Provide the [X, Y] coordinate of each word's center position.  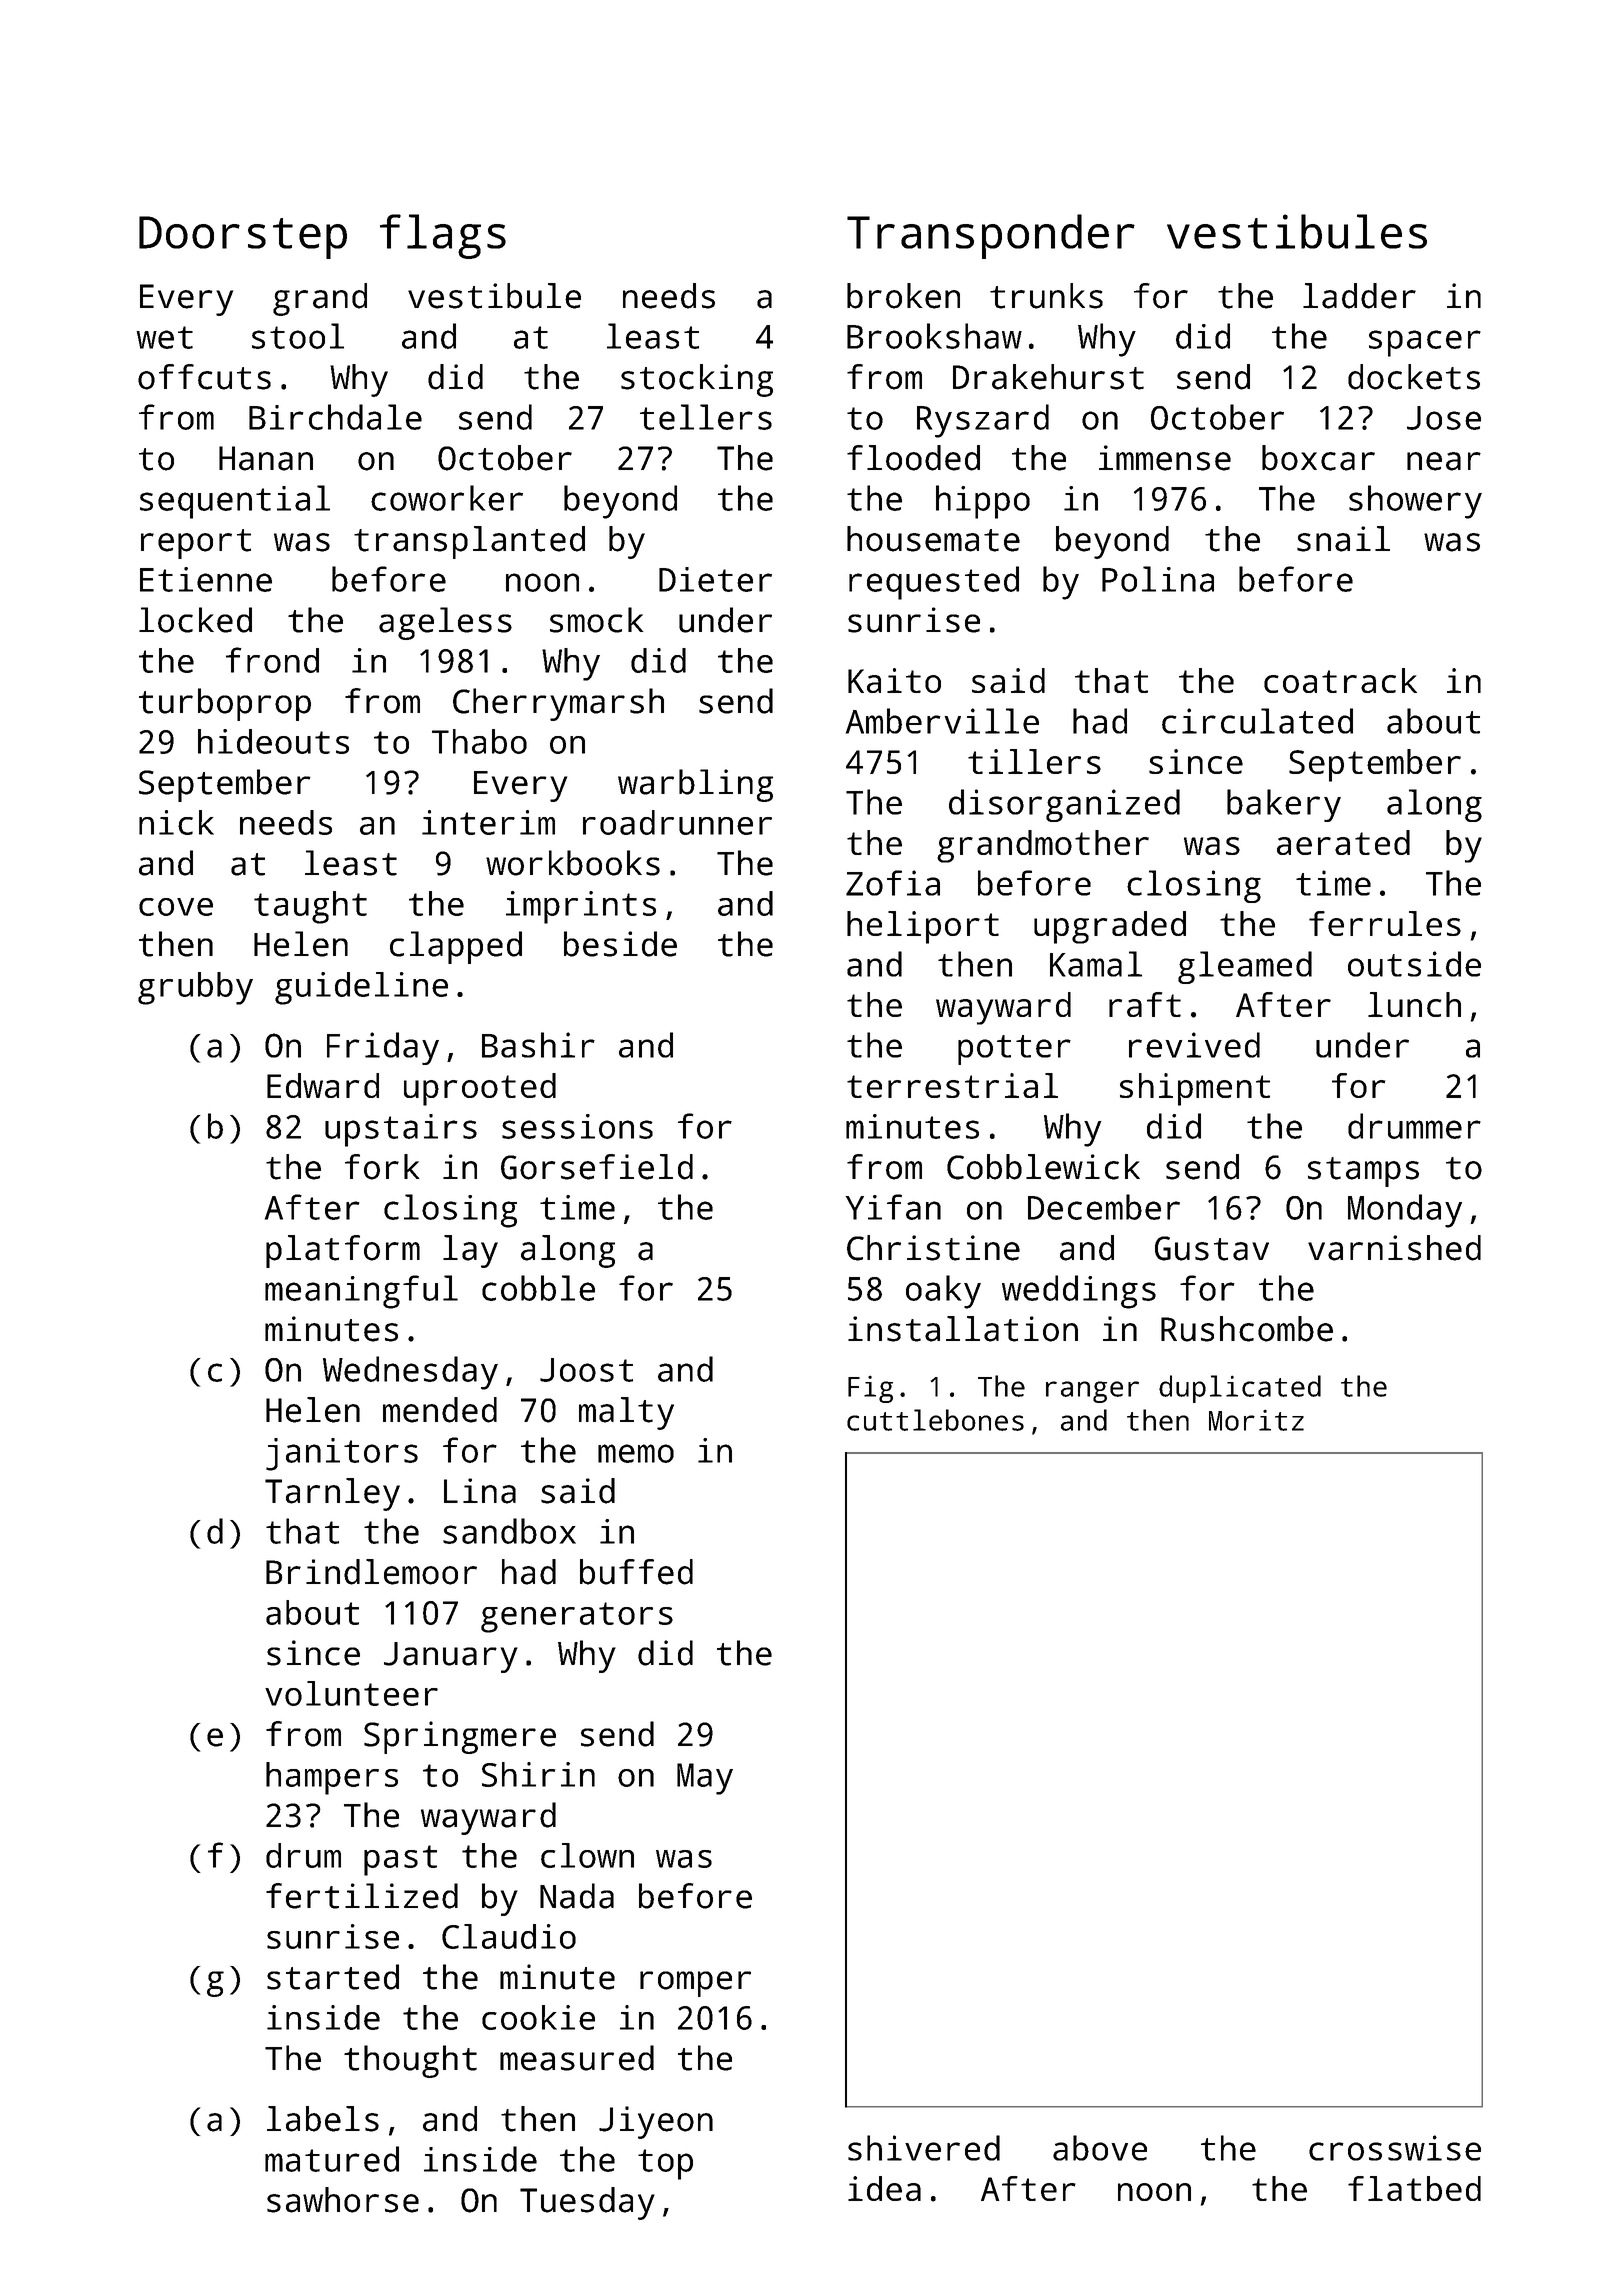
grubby [195, 988]
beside [620, 944]
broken [903, 296]
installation [963, 1329]
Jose [1444, 418]
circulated [1257, 721]
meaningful [361, 1292]
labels [323, 2119]
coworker [447, 498]
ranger [1092, 1392]
